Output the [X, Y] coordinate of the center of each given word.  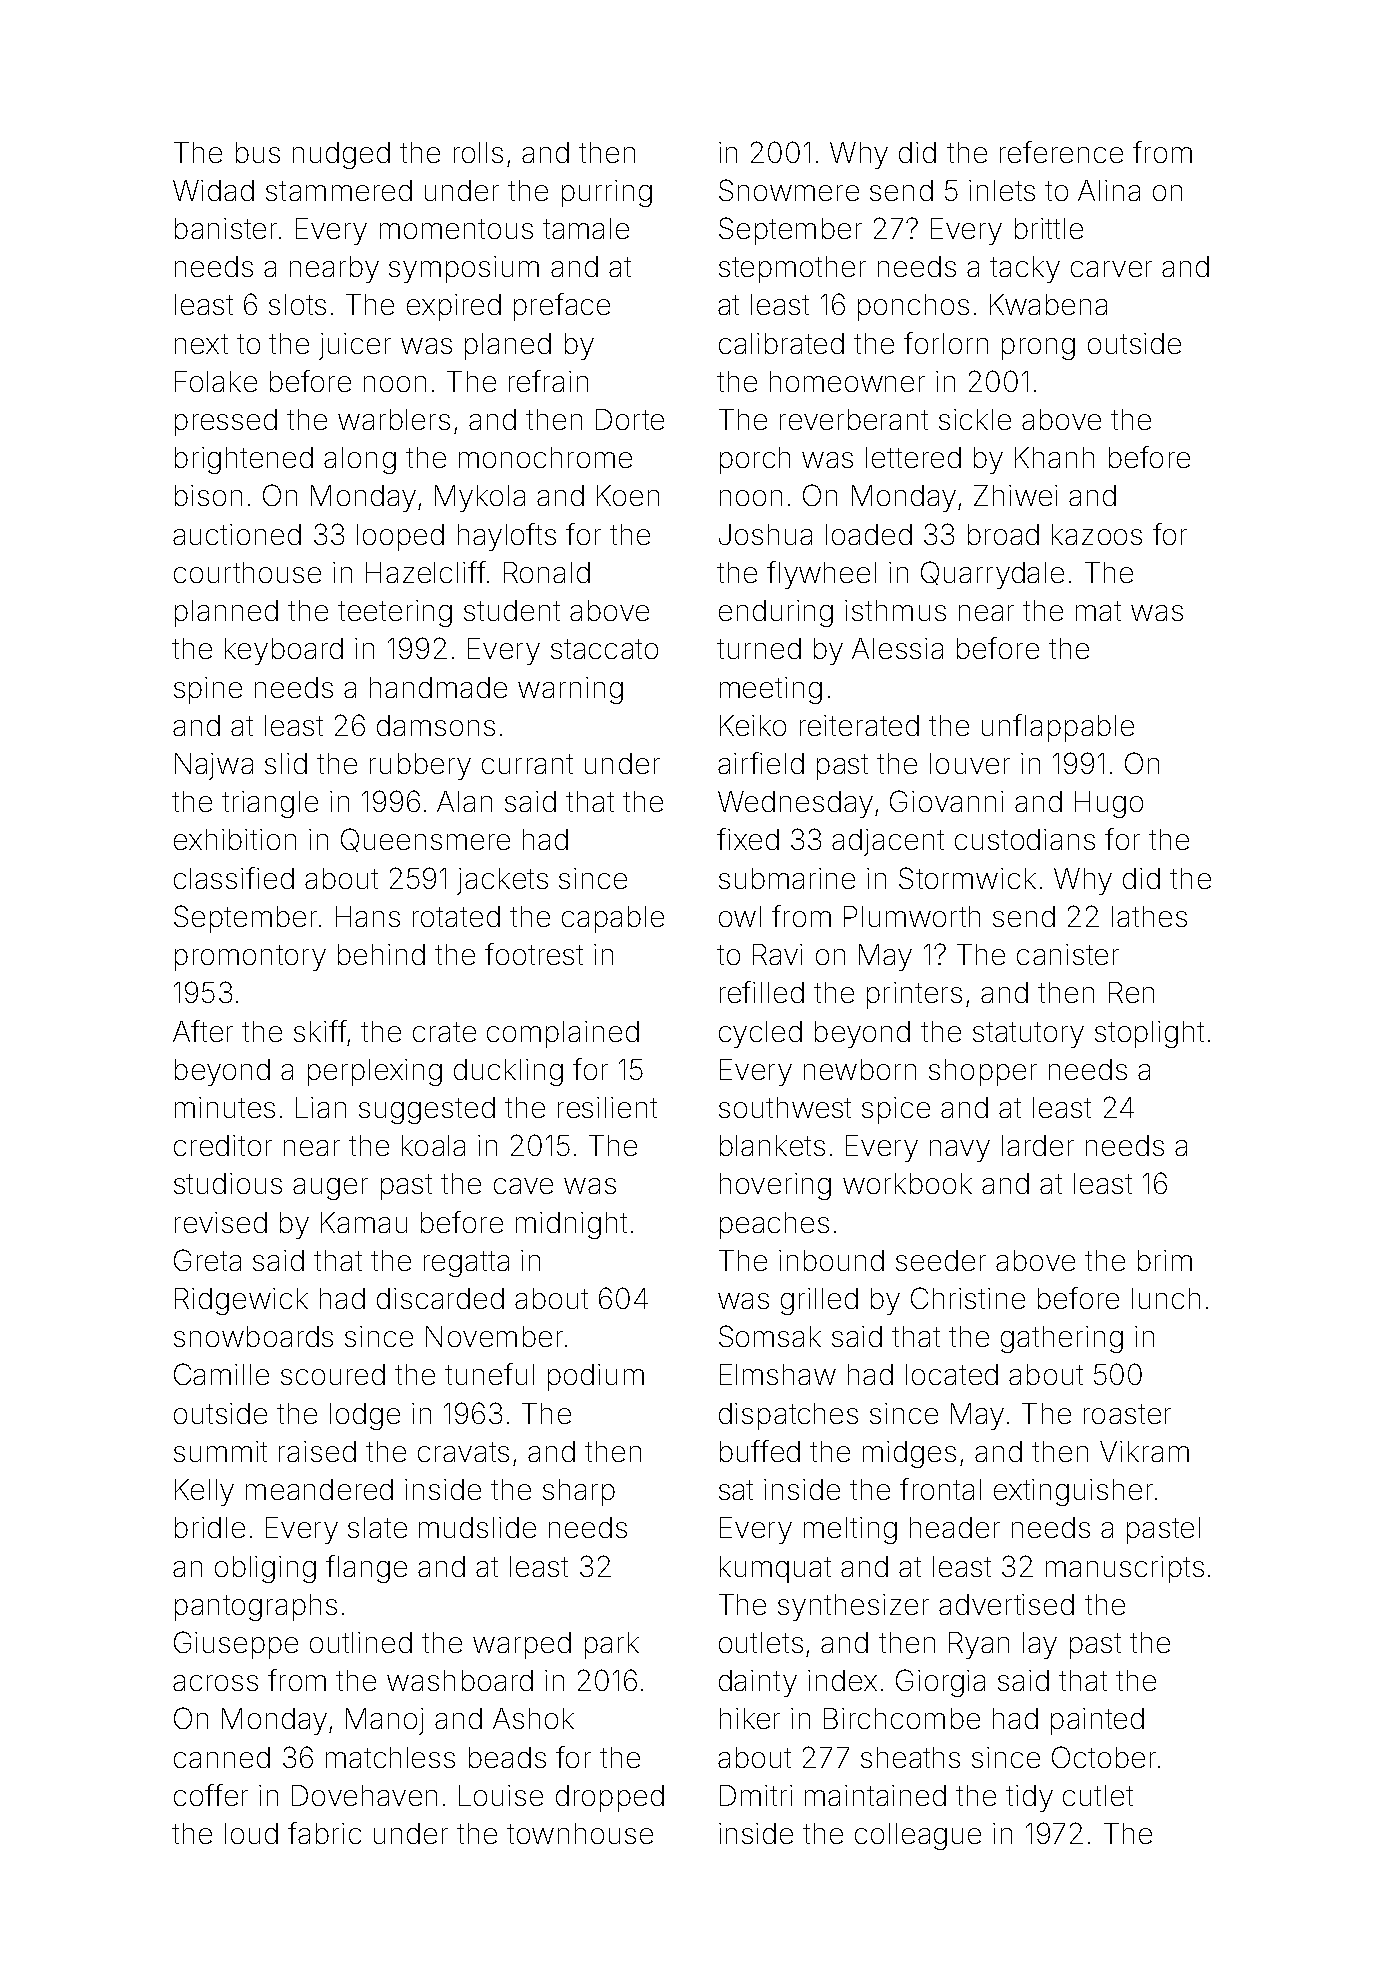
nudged [341, 155]
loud [251, 1833]
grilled [819, 1301]
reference [1061, 152]
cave [523, 1186]
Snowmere [789, 190]
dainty [758, 1683]
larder [1038, 1145]
